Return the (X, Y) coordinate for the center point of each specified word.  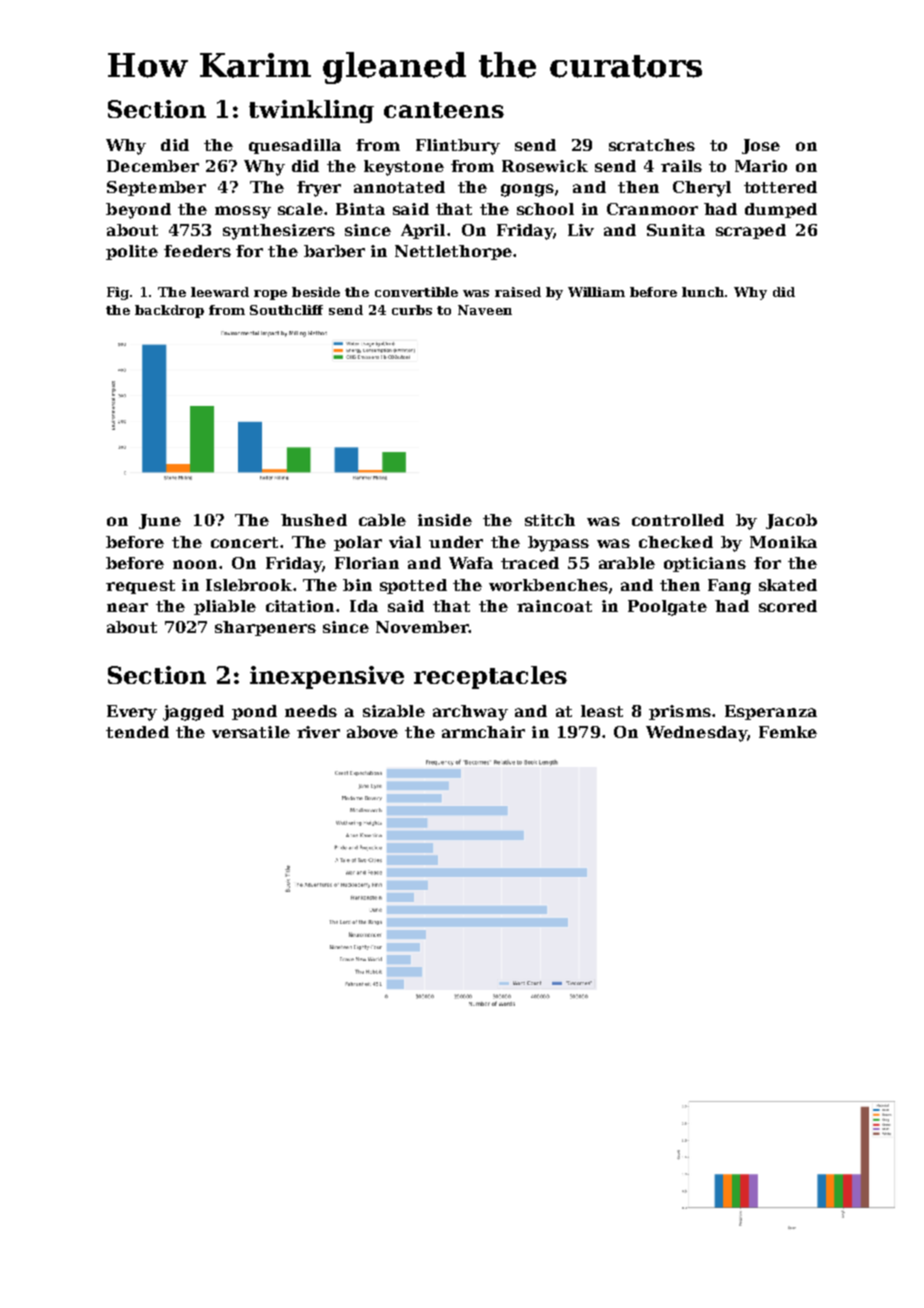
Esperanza (771, 712)
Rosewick (545, 166)
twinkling (311, 111)
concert (244, 542)
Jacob (791, 521)
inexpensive (327, 677)
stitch (550, 520)
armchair (483, 732)
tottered (780, 187)
